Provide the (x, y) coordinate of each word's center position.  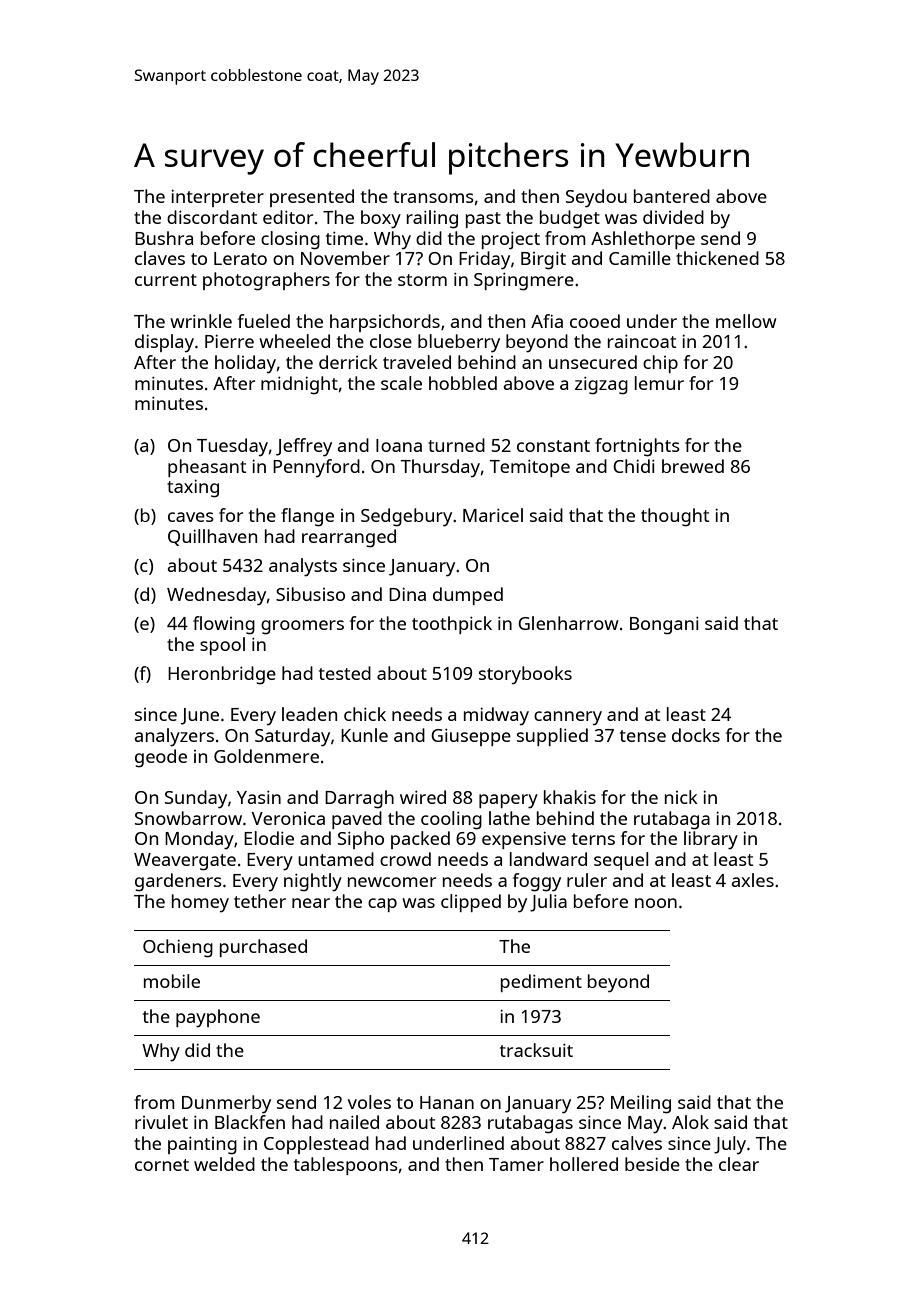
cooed (595, 321)
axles (753, 880)
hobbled (463, 383)
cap (382, 905)
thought (675, 517)
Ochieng (178, 948)
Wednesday (216, 596)
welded (224, 1164)
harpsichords (385, 323)
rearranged (349, 538)
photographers (266, 281)
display (164, 343)
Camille (640, 258)
